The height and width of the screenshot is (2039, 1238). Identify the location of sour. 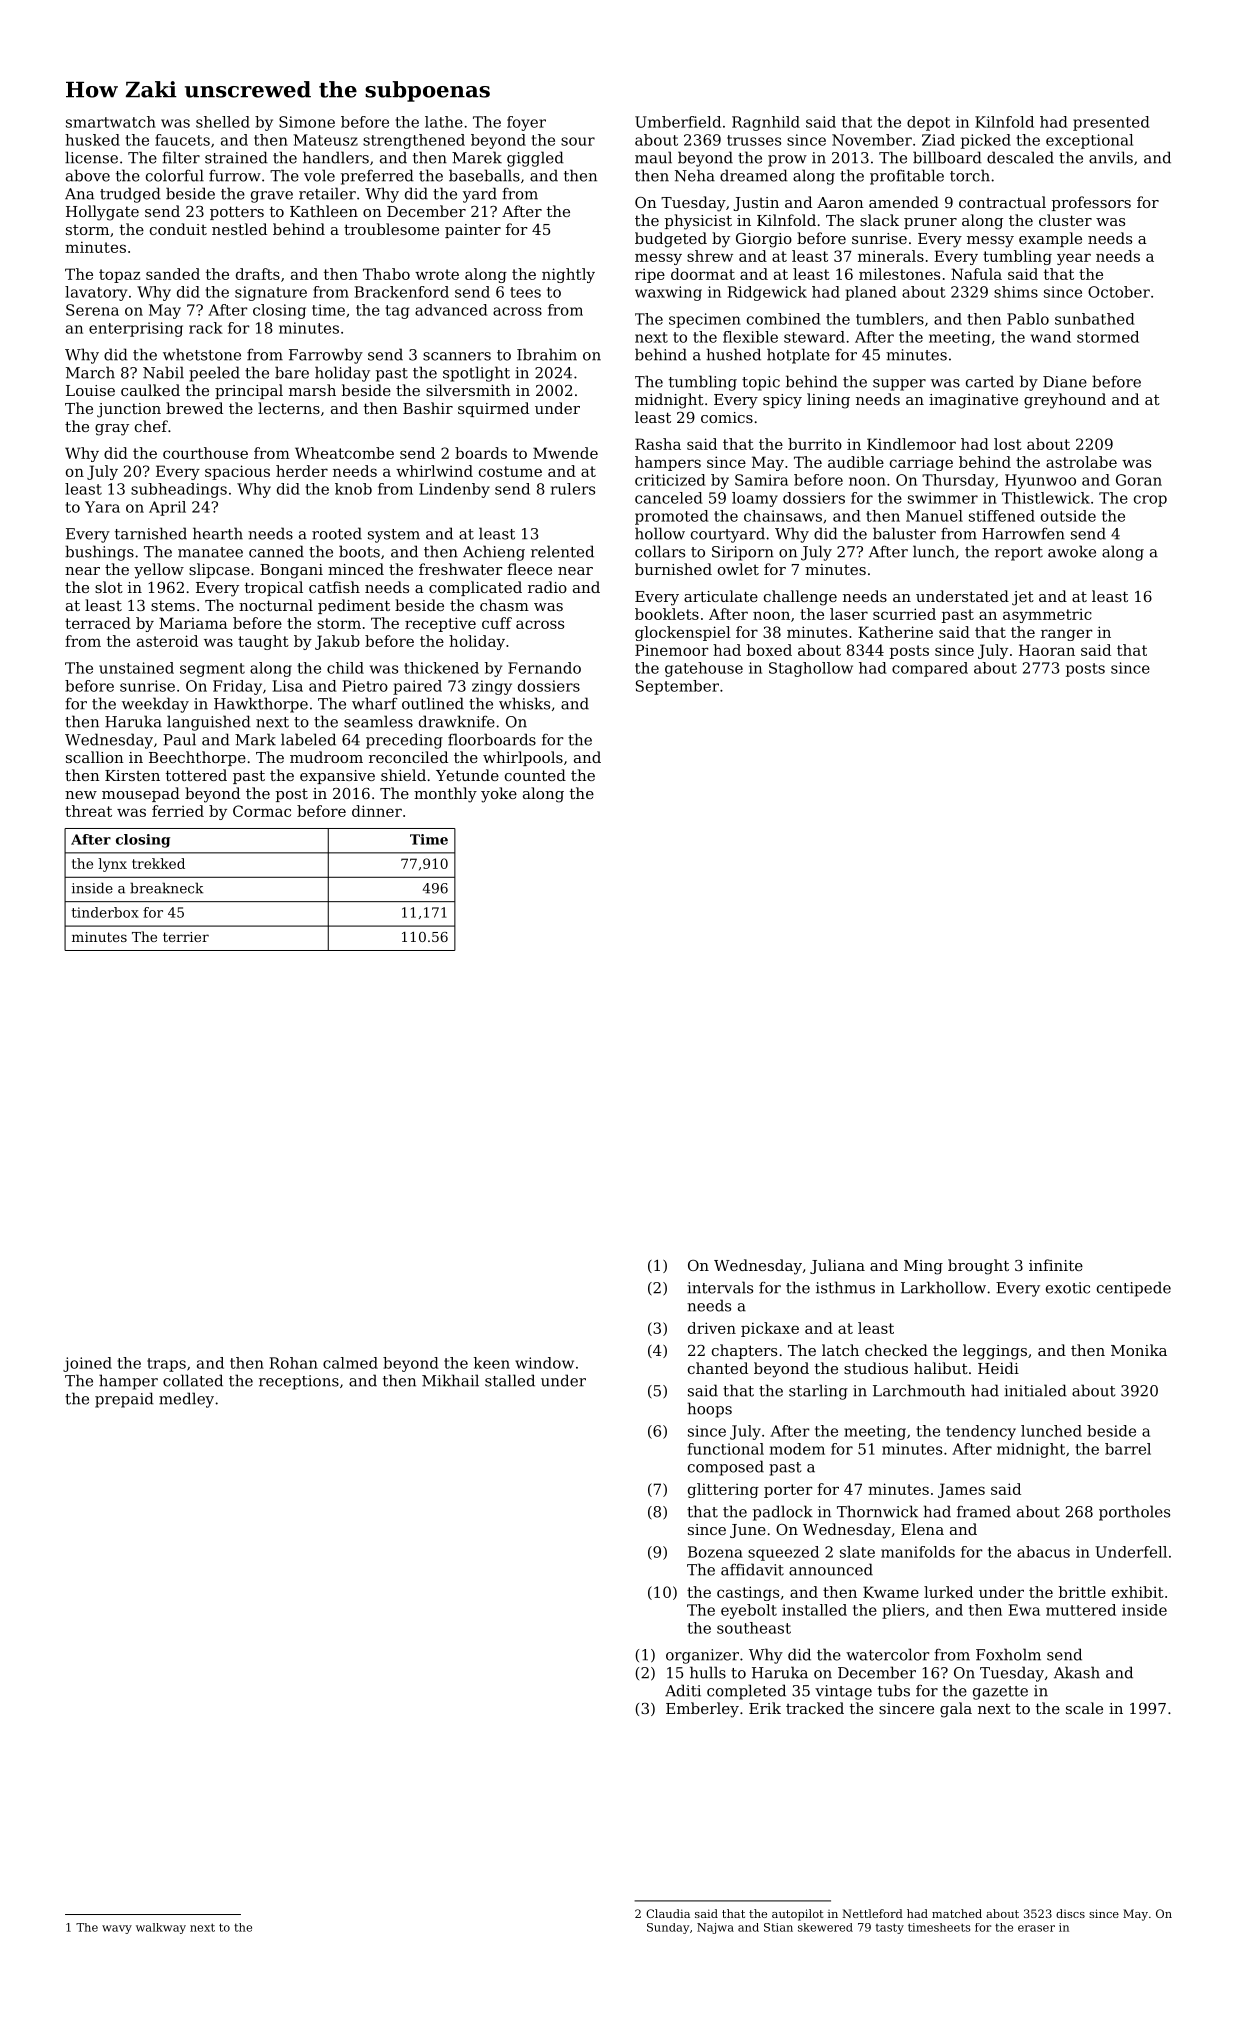
(578, 141).
